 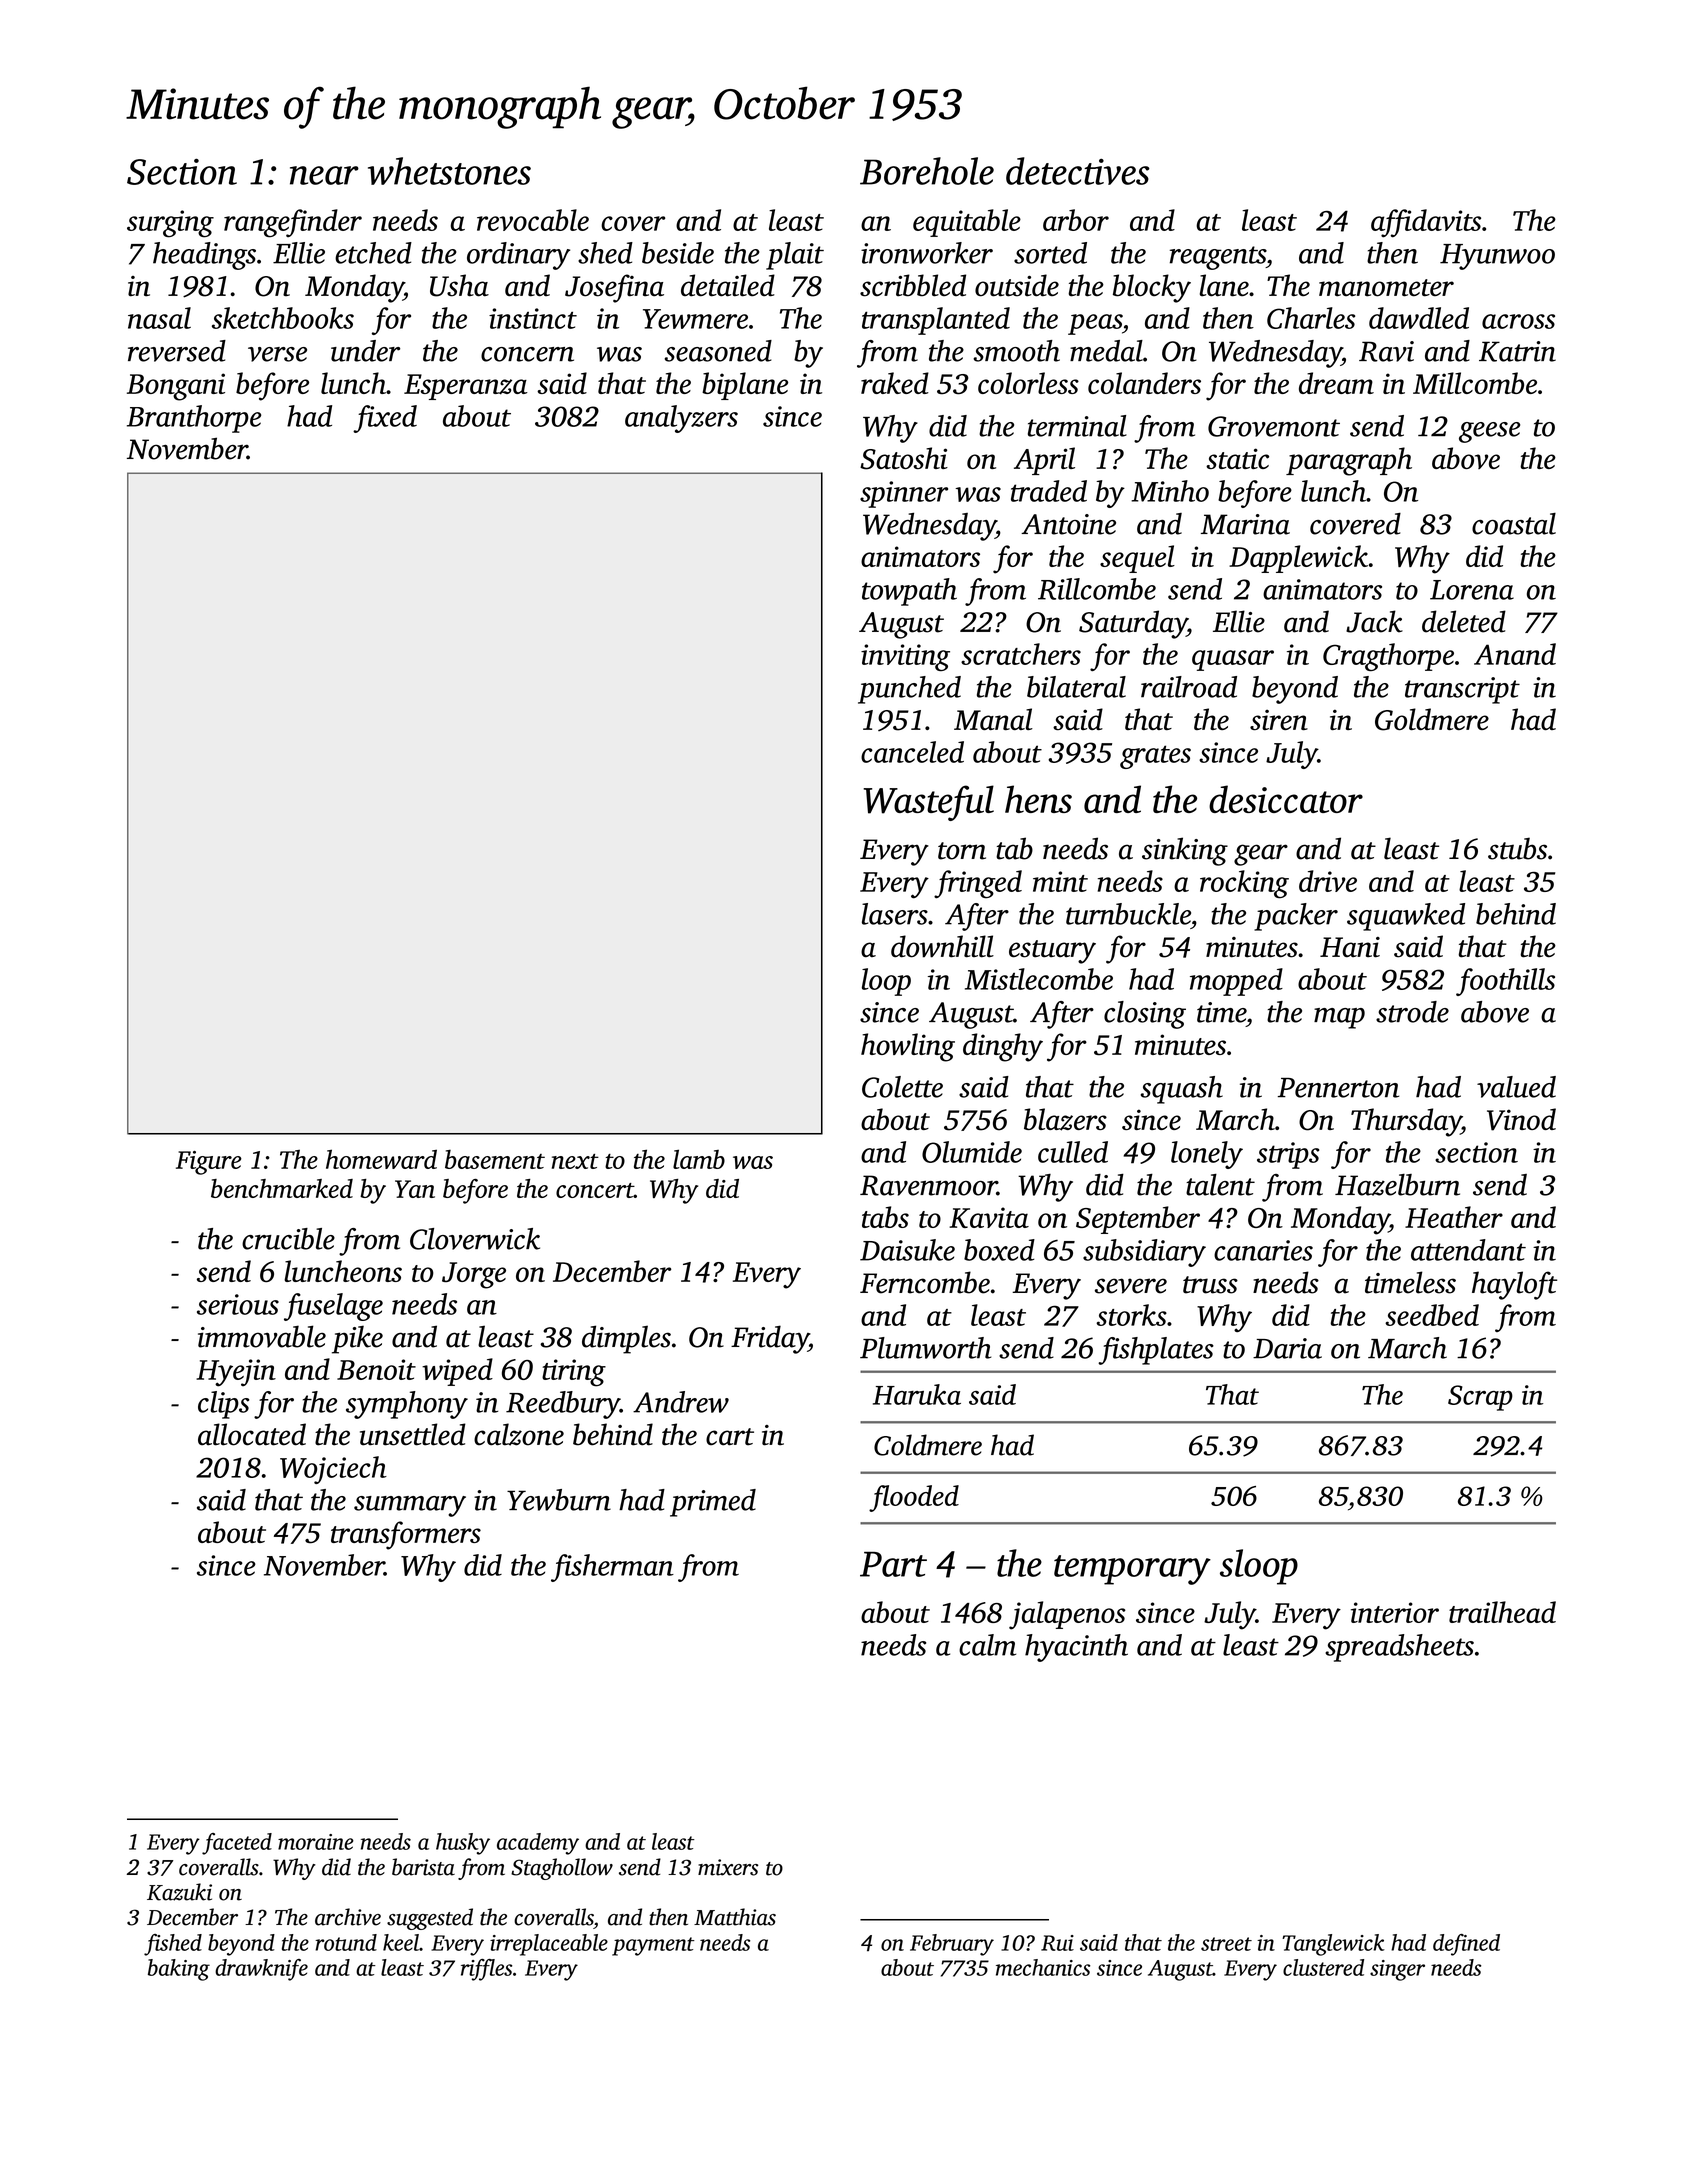 What do you see at coordinates (1078, 171) in the screenshot?
I see `detectives` at bounding box center [1078, 171].
